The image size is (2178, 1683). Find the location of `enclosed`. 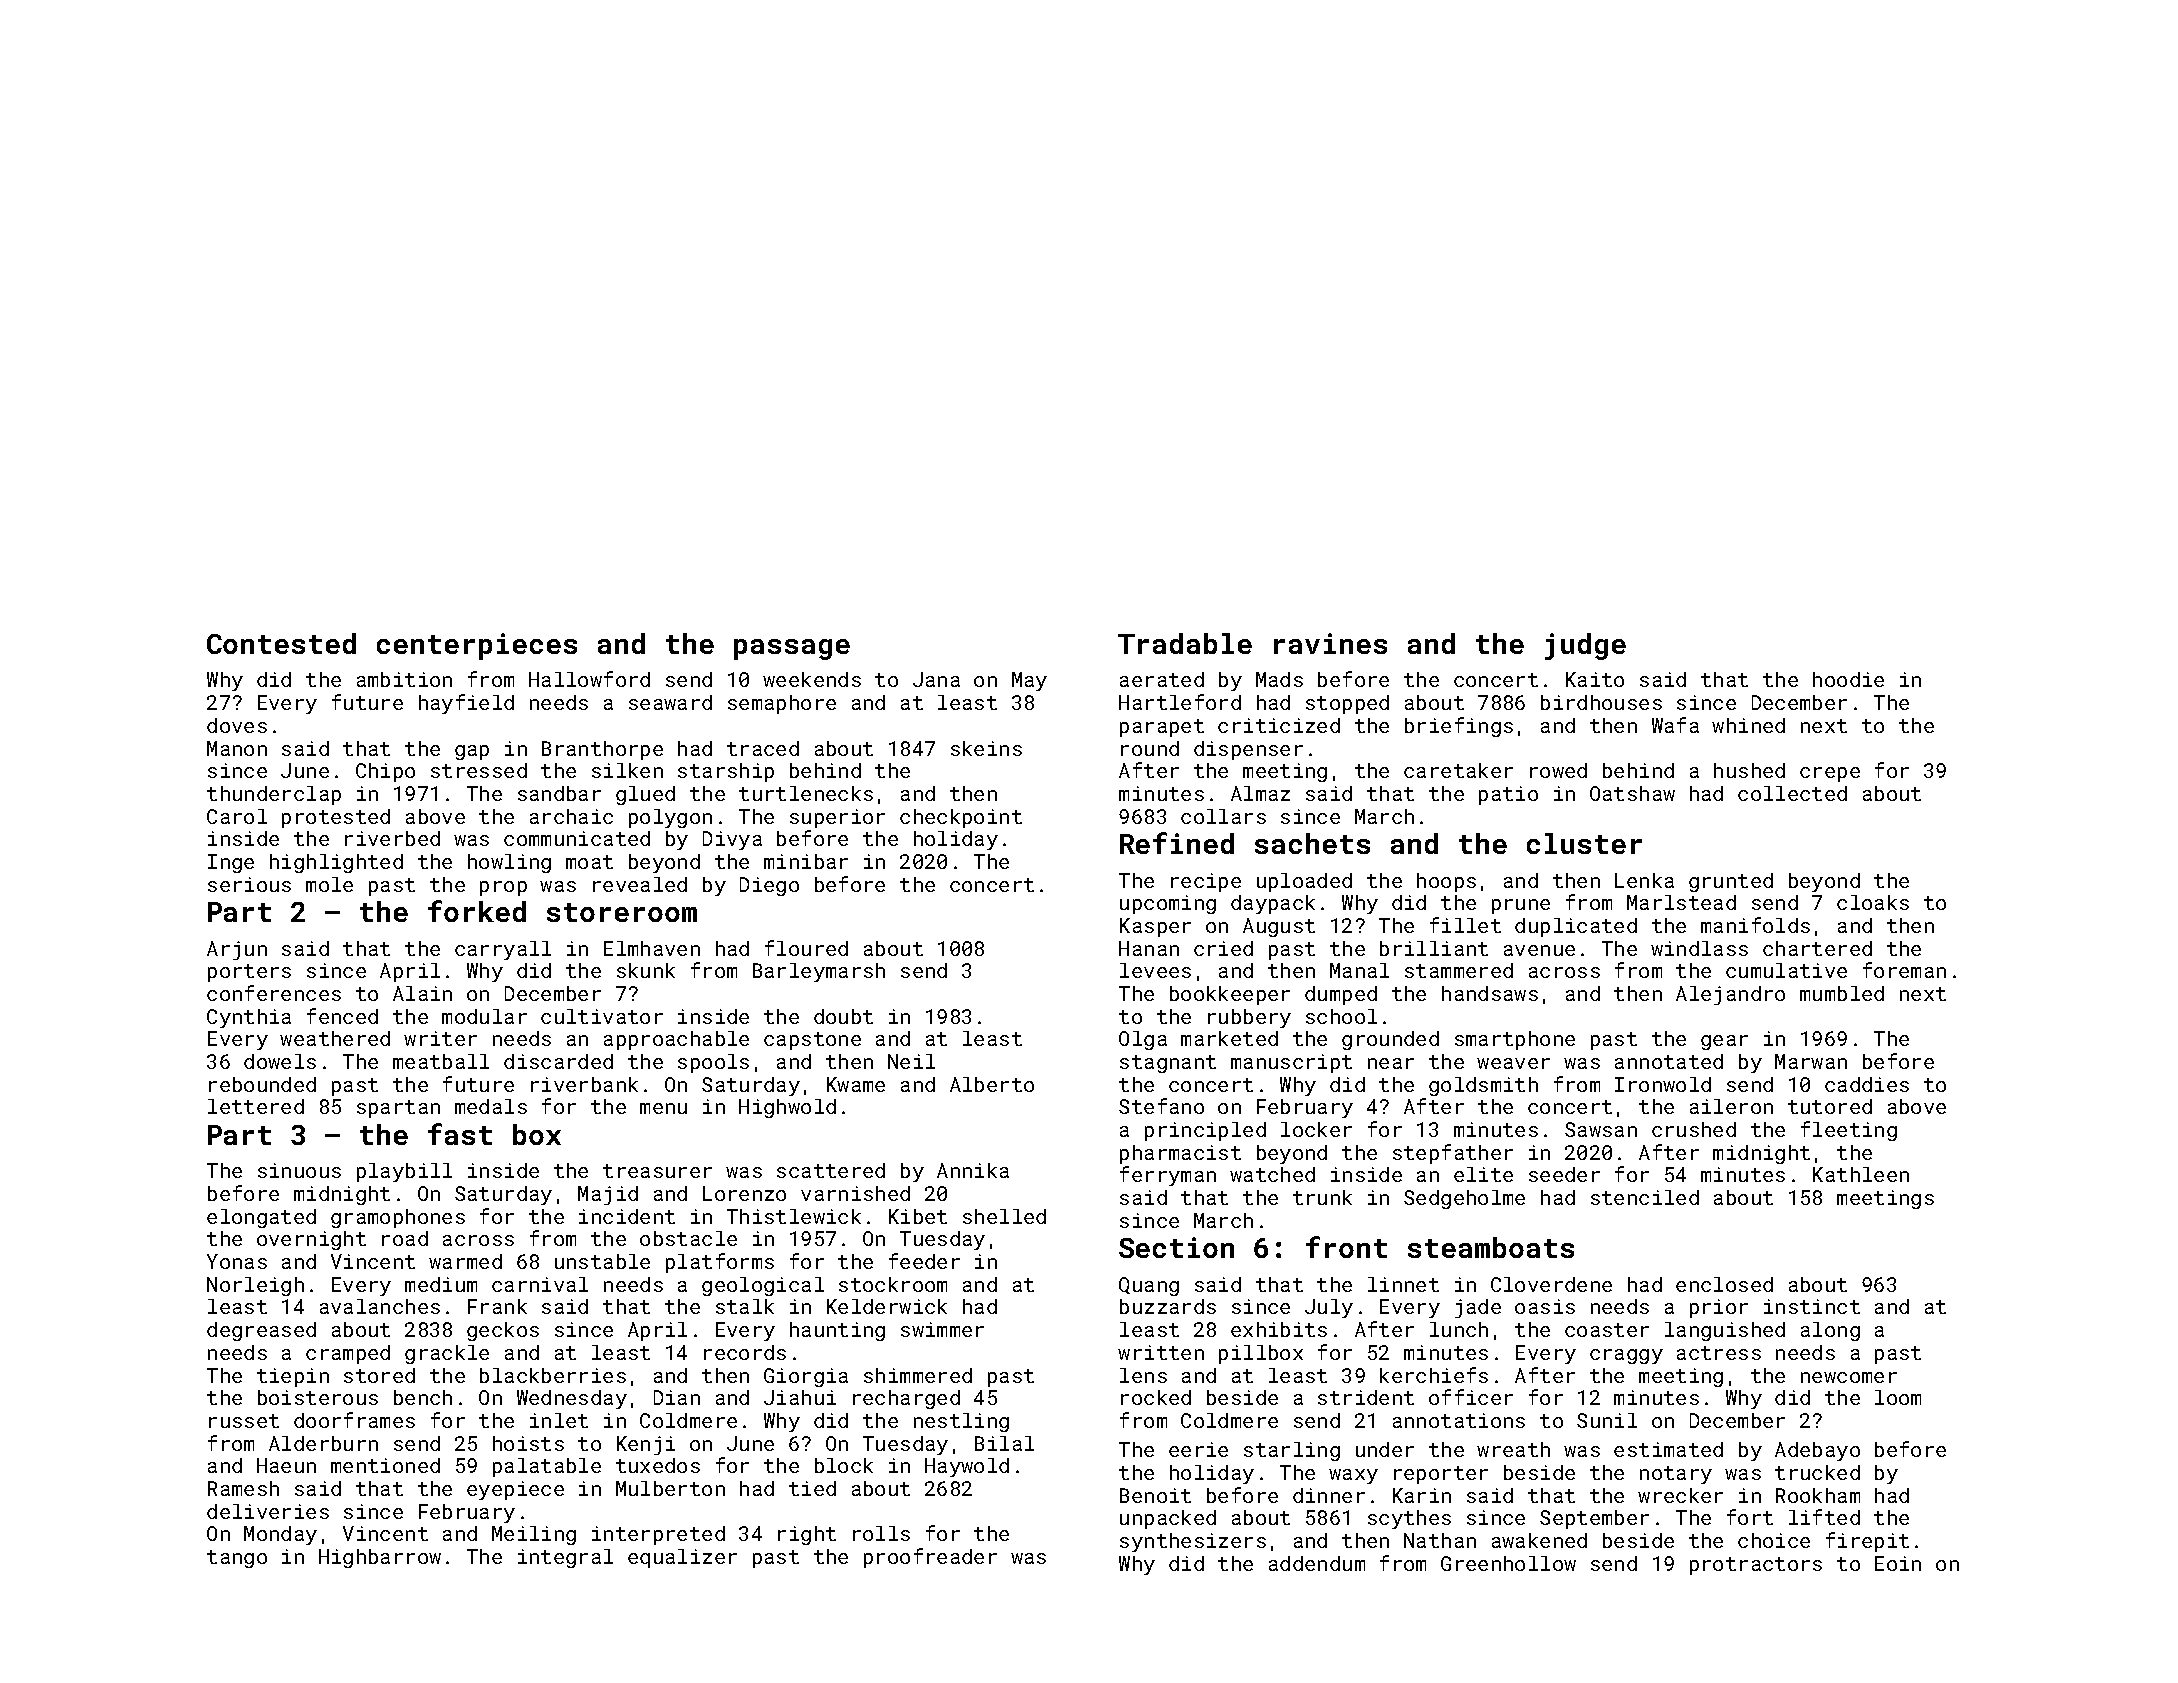

enclosed is located at coordinates (1724, 1284).
